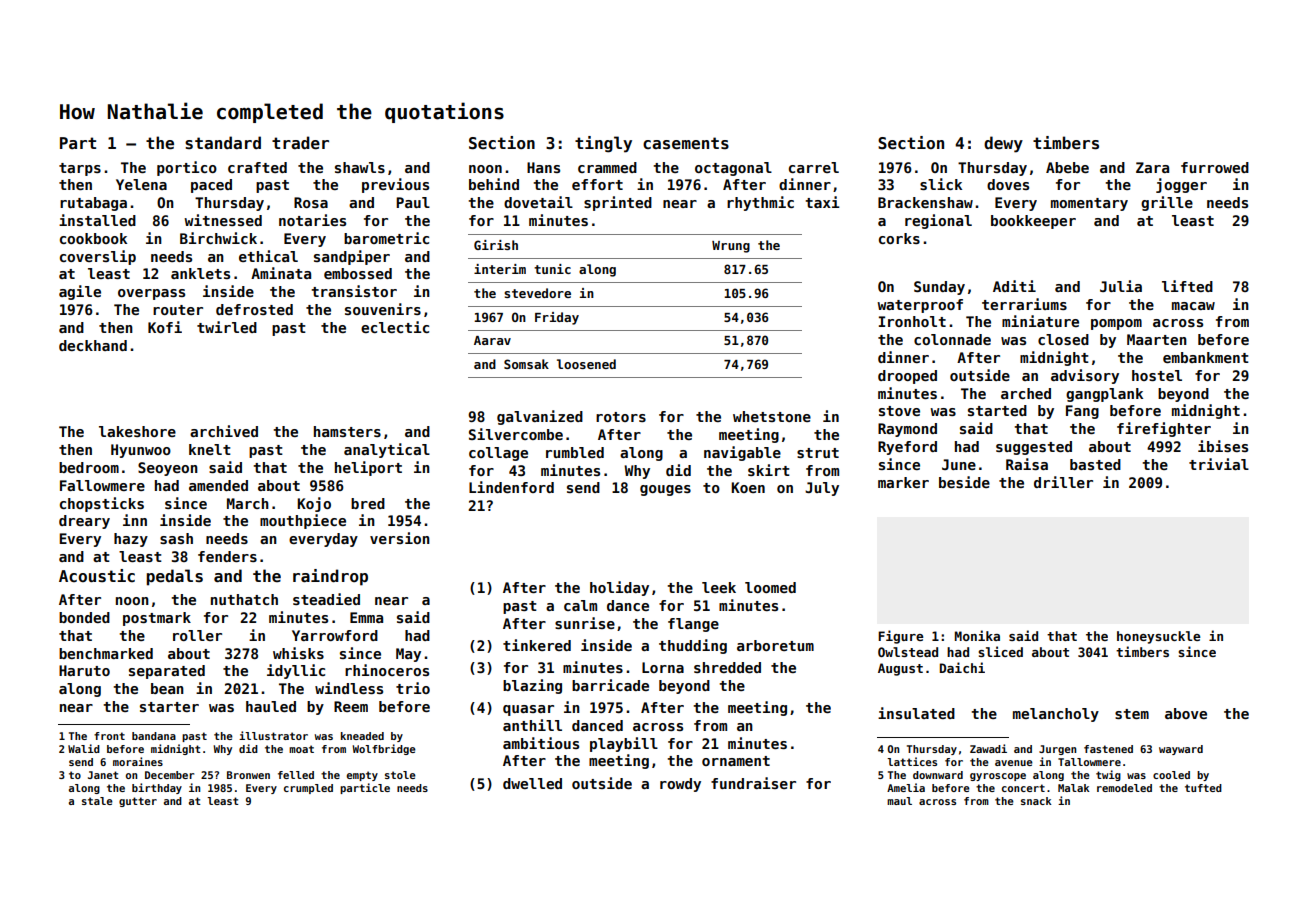 The image size is (1308, 924). What do you see at coordinates (354, 291) in the page?
I see `transistor` at bounding box center [354, 291].
